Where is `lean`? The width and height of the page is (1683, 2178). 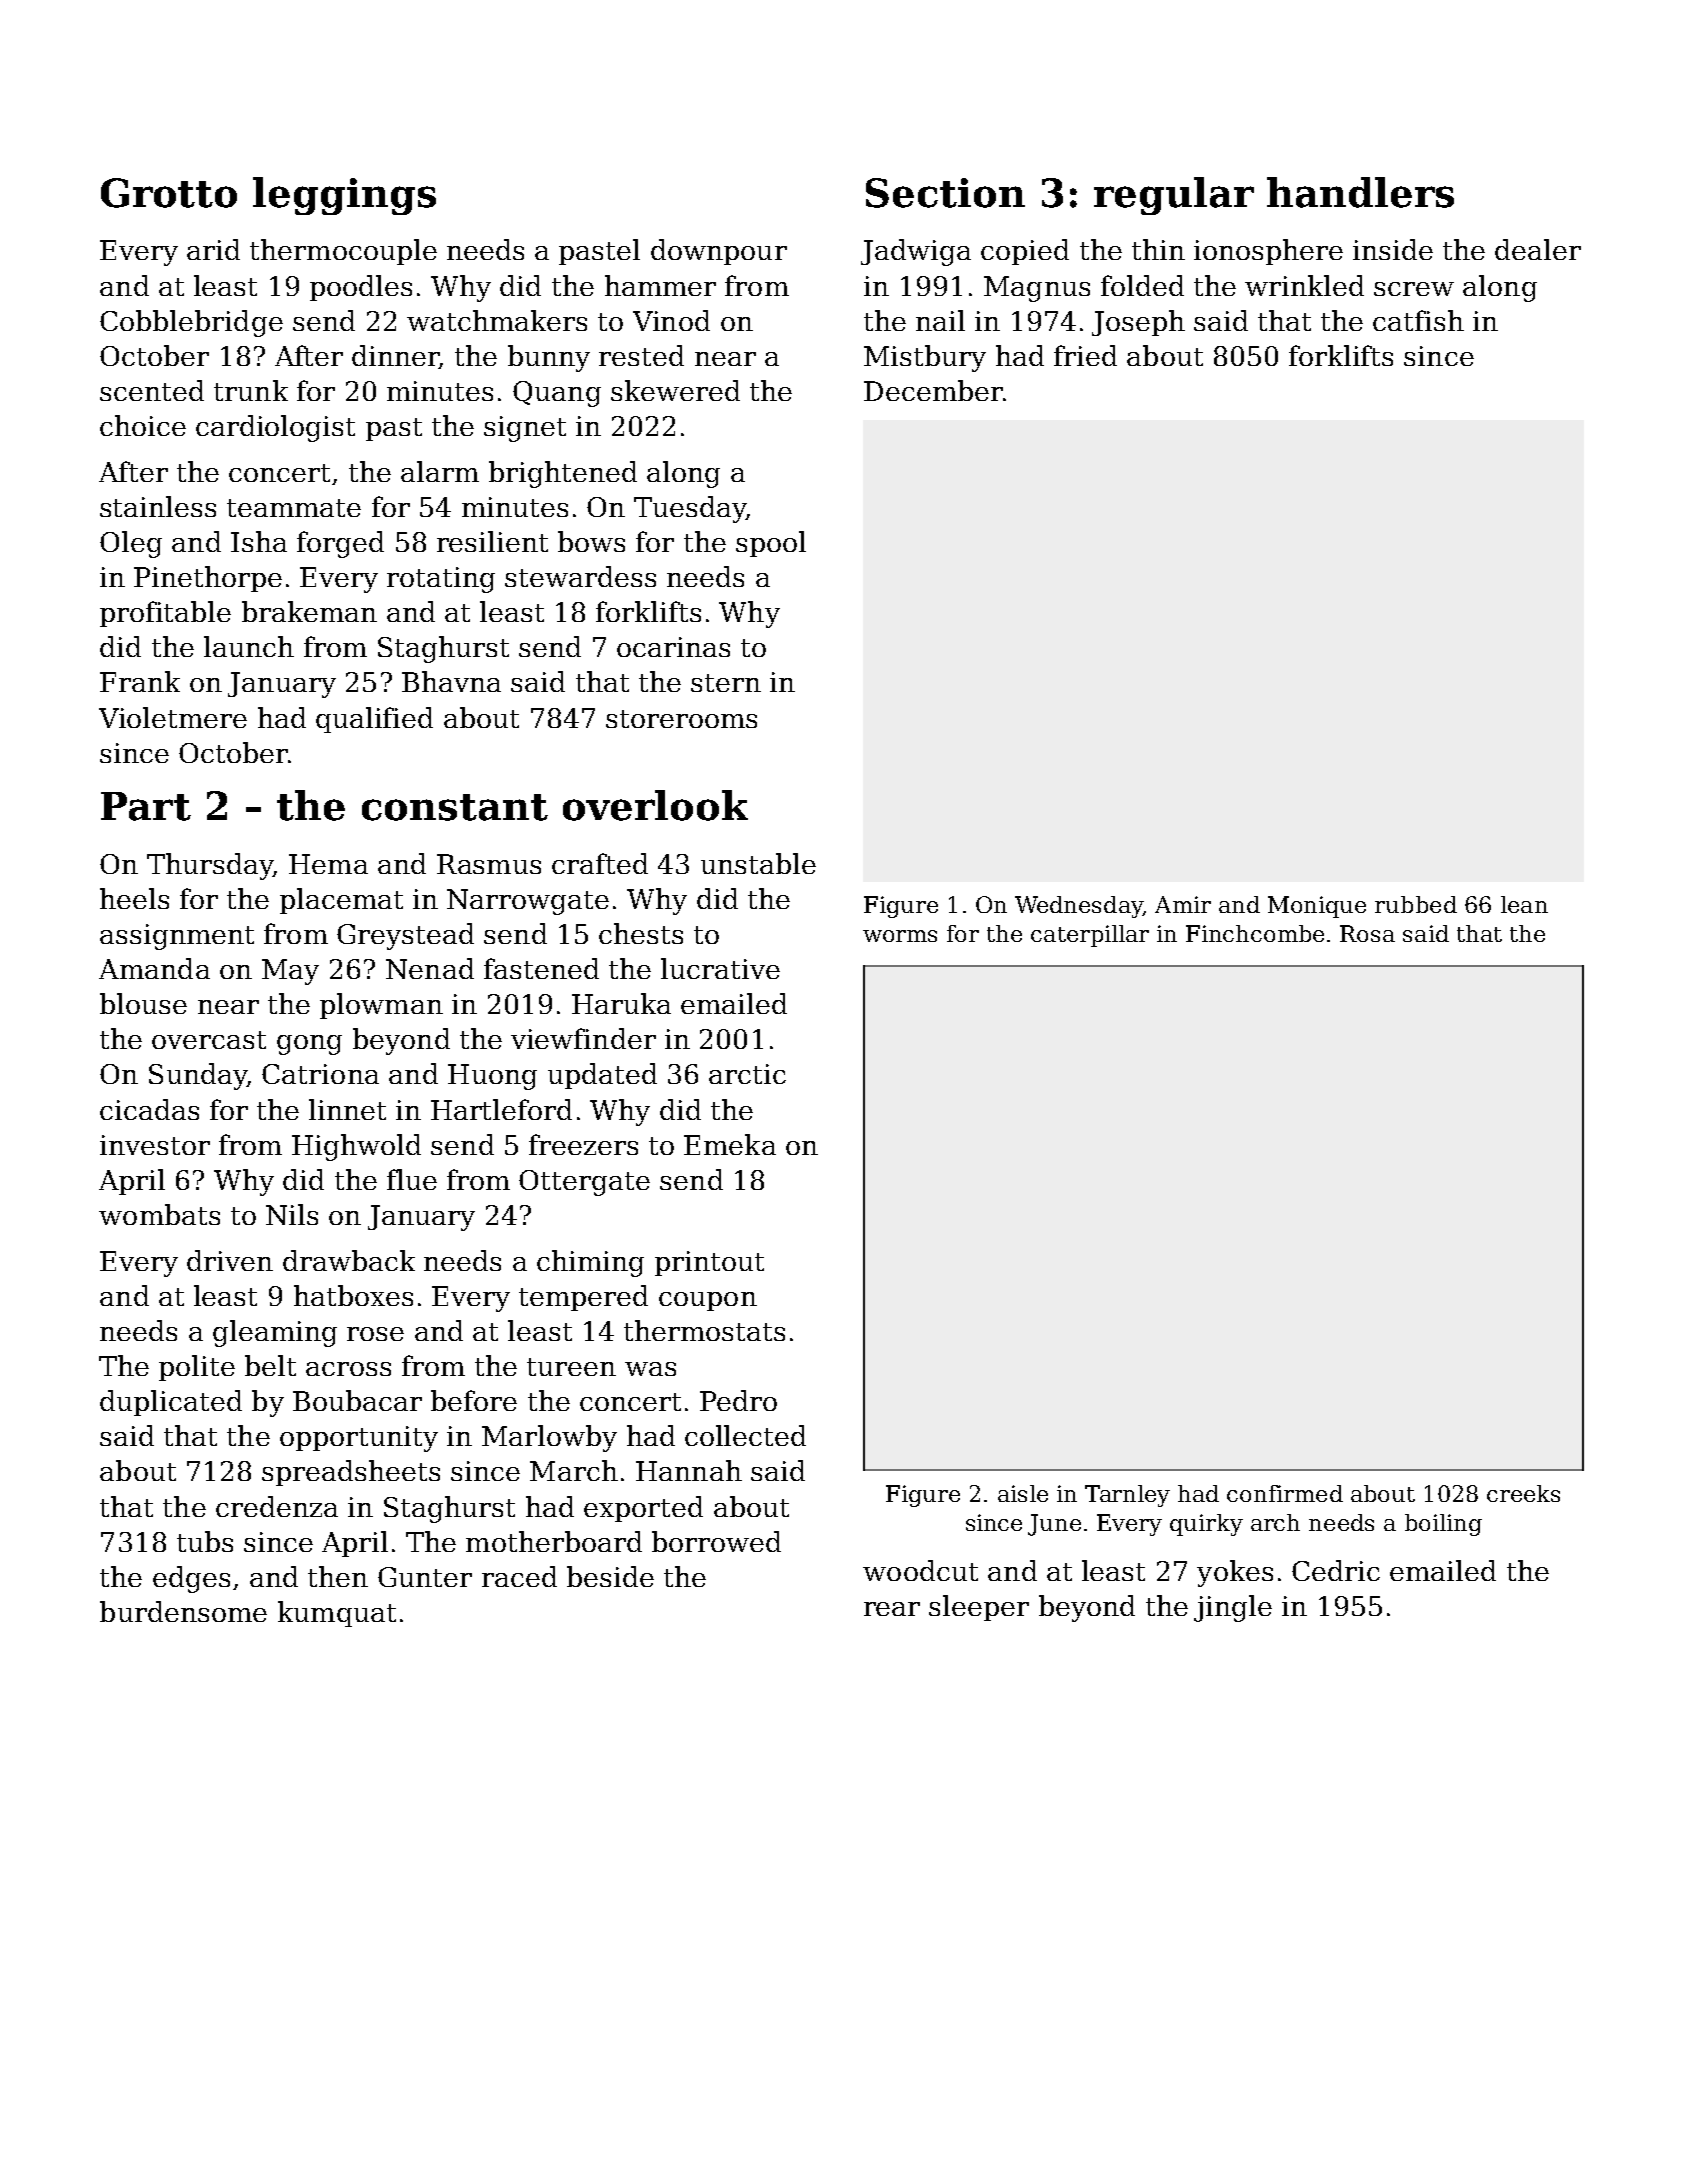
lean is located at coordinates (1524, 904).
